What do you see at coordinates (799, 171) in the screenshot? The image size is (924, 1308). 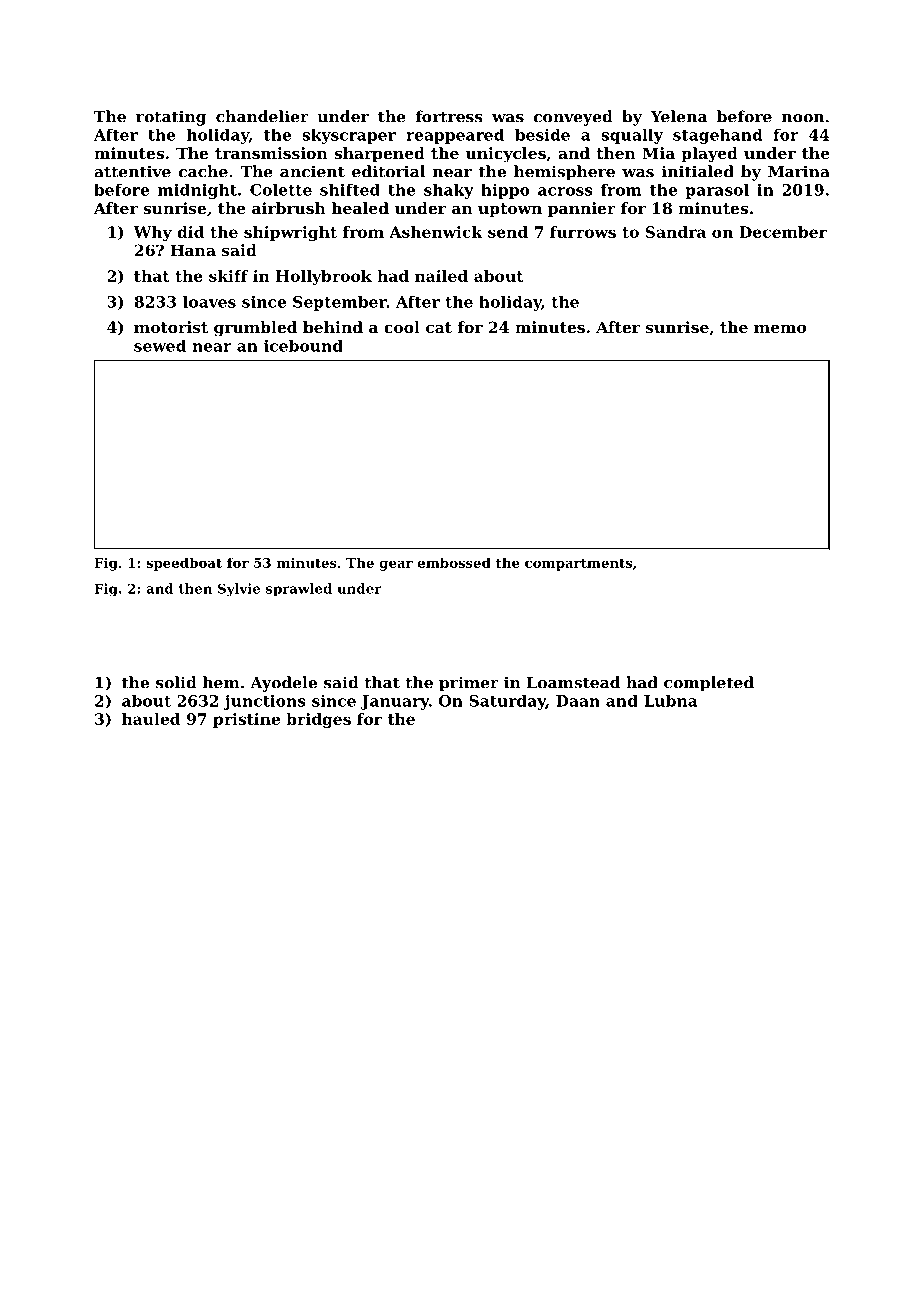 I see `Marina` at bounding box center [799, 171].
